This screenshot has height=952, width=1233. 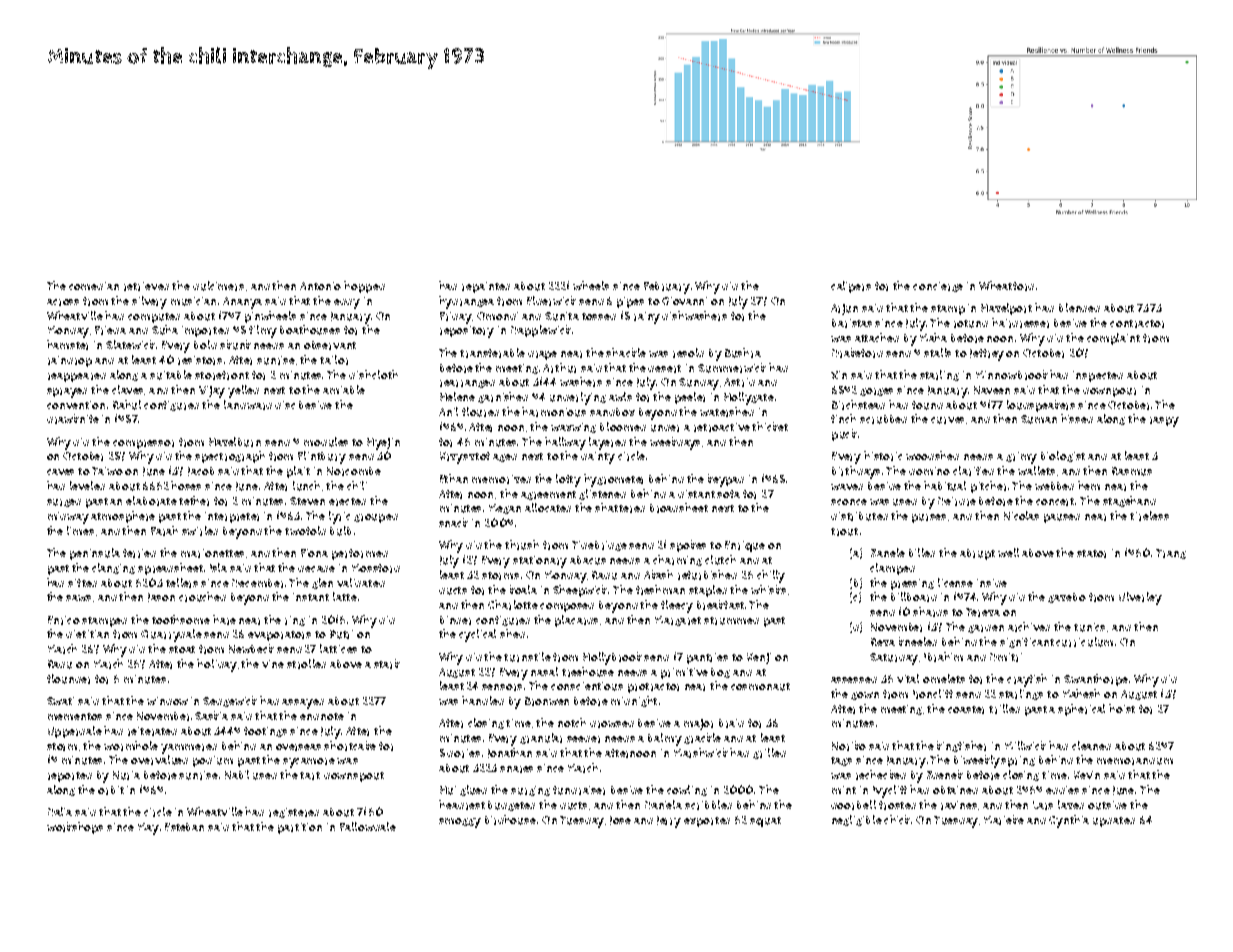 What do you see at coordinates (1036, 470) in the screenshot?
I see `wallets` at bounding box center [1036, 470].
